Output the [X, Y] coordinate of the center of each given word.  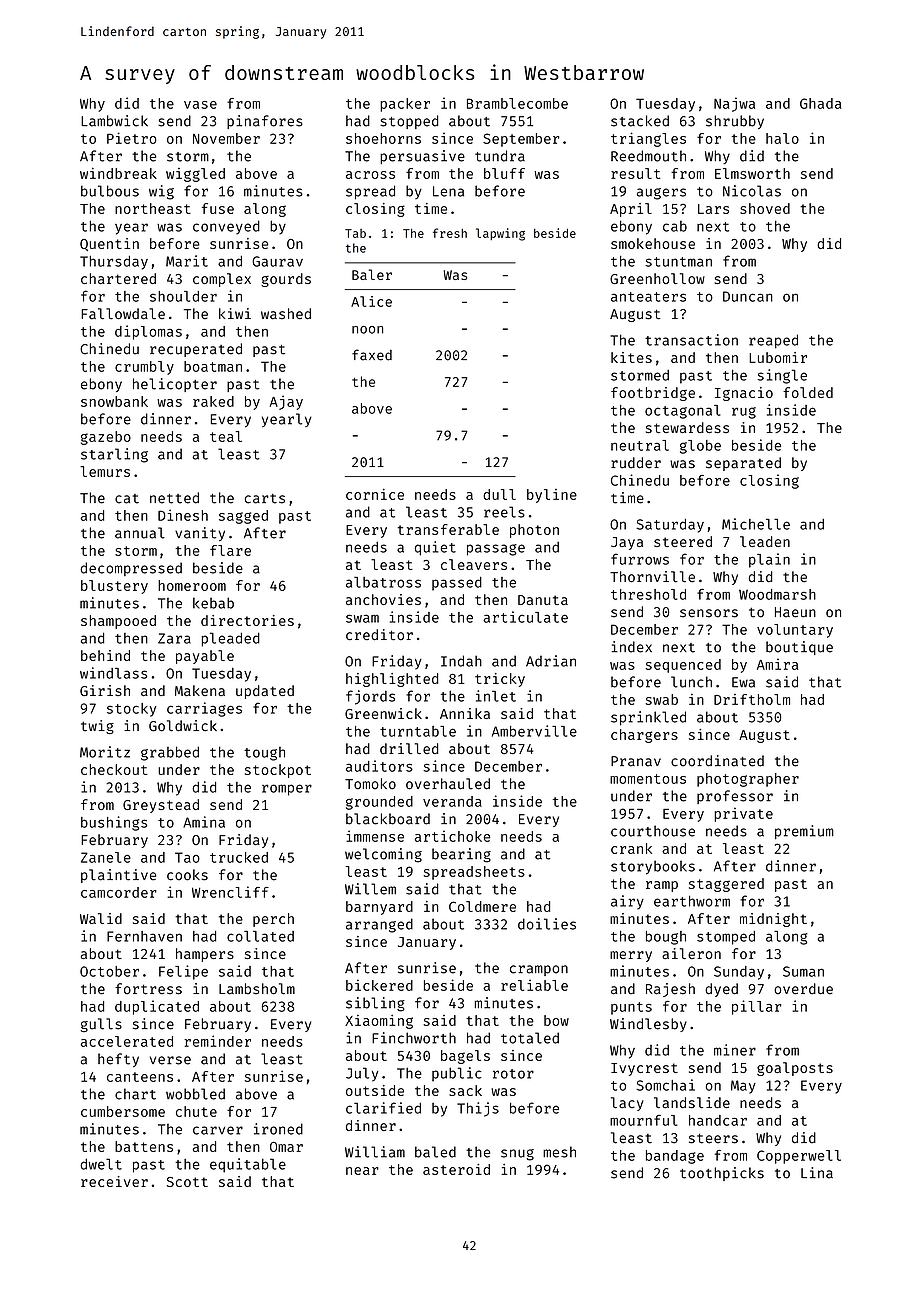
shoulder [183, 296]
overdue [803, 989]
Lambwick [114, 121]
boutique [799, 648]
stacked [640, 121]
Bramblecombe [517, 103]
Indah [461, 661]
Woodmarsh [777, 594]
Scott [187, 1182]
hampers [205, 955]
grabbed [170, 753]
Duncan [748, 296]
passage [496, 550]
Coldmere [482, 906]
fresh [450, 233]
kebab [213, 603]
